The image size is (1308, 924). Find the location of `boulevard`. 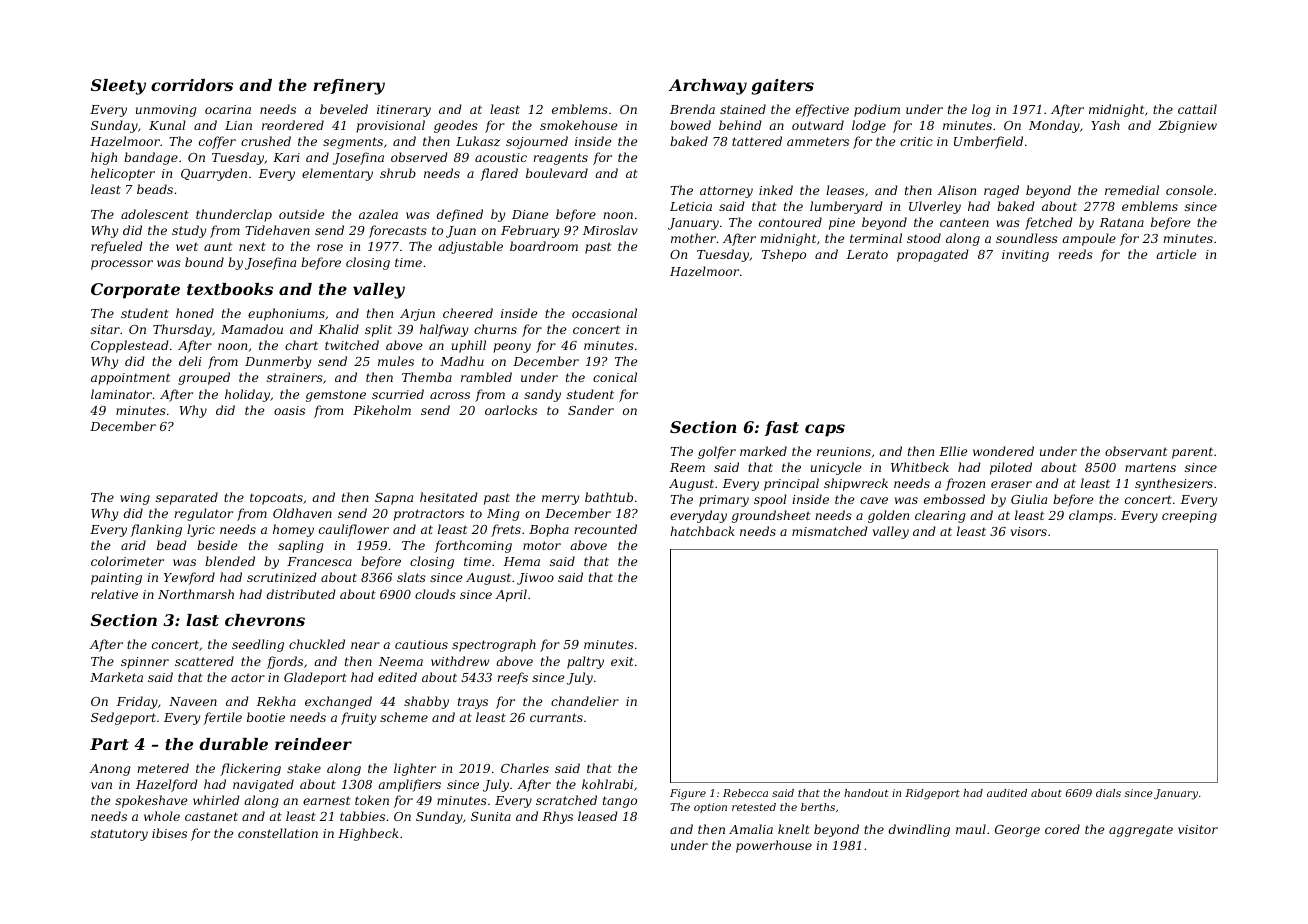

boulevard is located at coordinates (557, 173).
